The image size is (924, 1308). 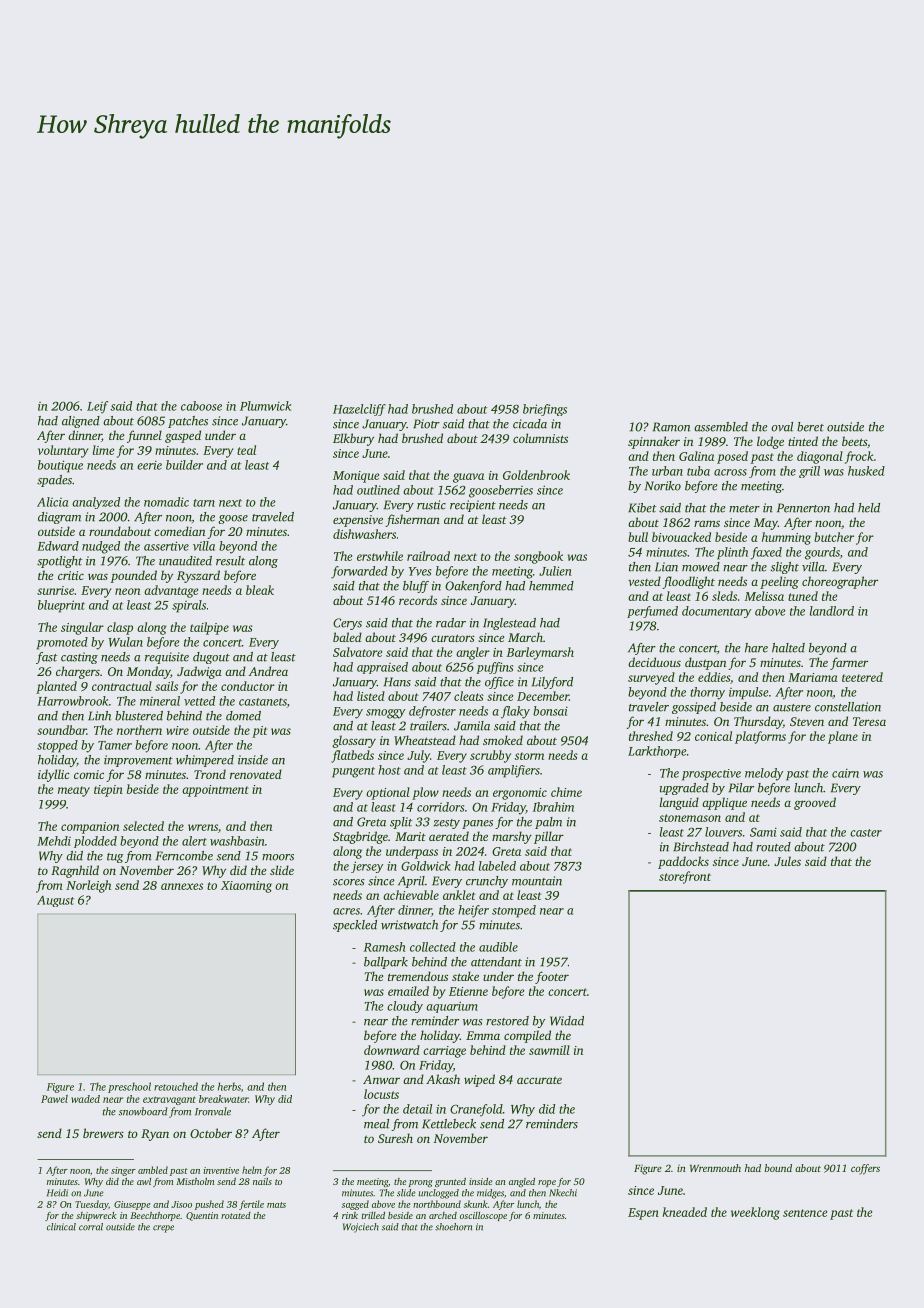 What do you see at coordinates (766, 524) in the document?
I see `May` at bounding box center [766, 524].
